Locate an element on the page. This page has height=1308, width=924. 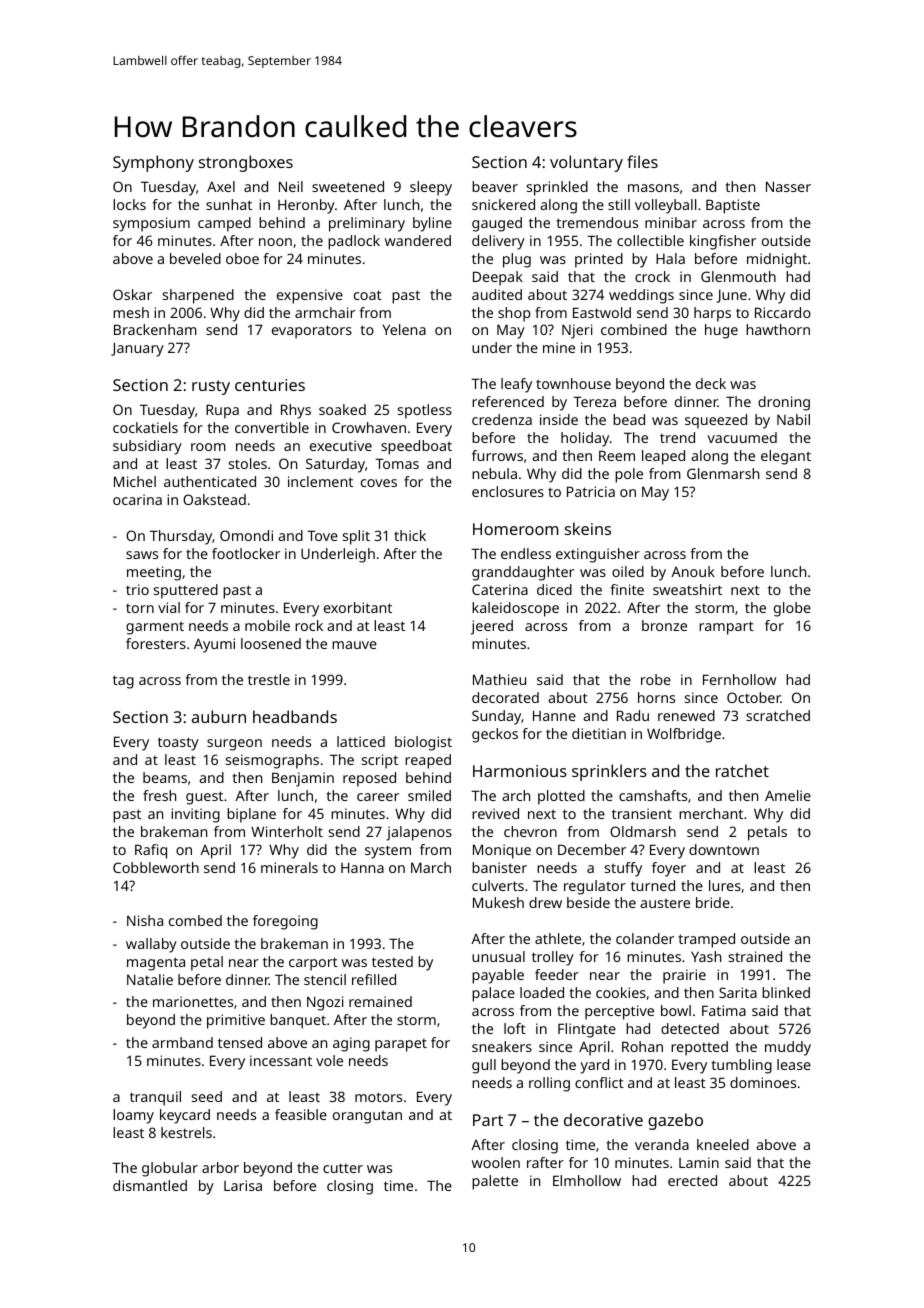
split is located at coordinates (356, 537).
